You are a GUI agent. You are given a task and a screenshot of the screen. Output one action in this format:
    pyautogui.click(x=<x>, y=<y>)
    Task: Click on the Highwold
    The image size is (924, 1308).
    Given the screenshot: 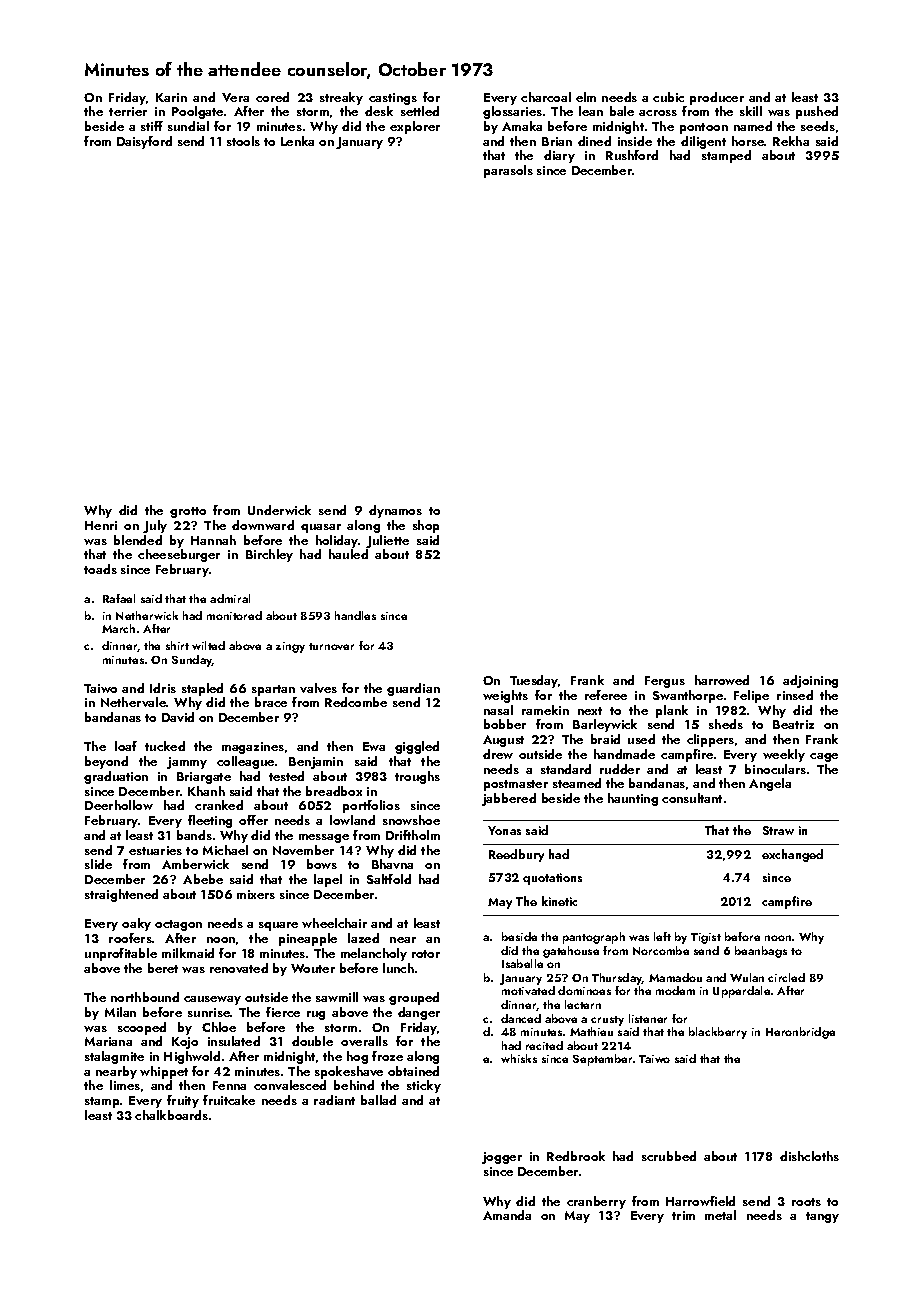 What is the action you would take?
    pyautogui.click(x=192, y=1057)
